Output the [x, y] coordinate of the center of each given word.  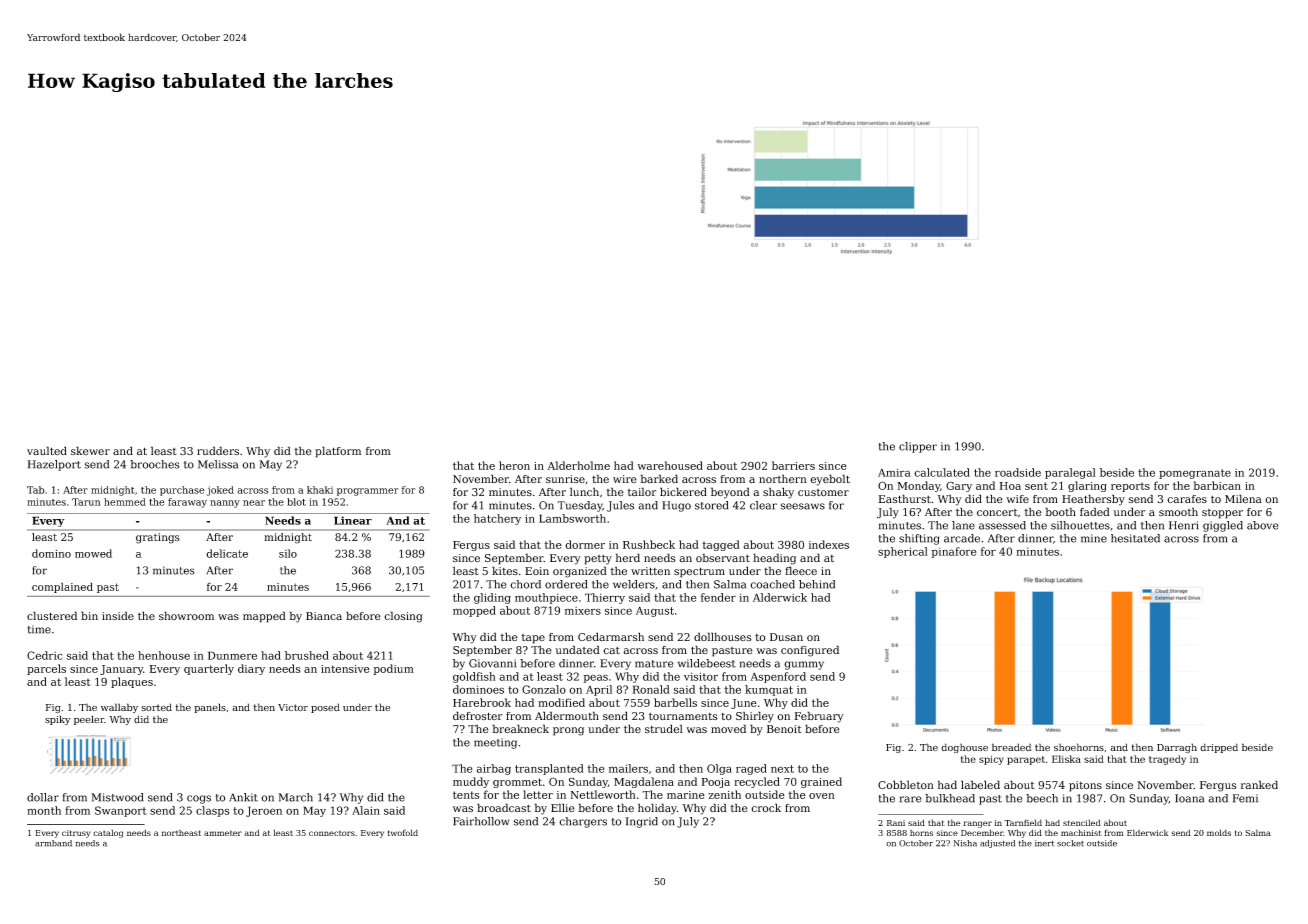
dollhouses [723, 636]
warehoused [670, 465]
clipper [918, 447]
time [39, 629]
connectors [332, 833]
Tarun [86, 502]
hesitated [1135, 538]
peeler [89, 720]
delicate [227, 553]
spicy [991, 760]
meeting [495, 743]
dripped [1219, 748]
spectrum [699, 572]
